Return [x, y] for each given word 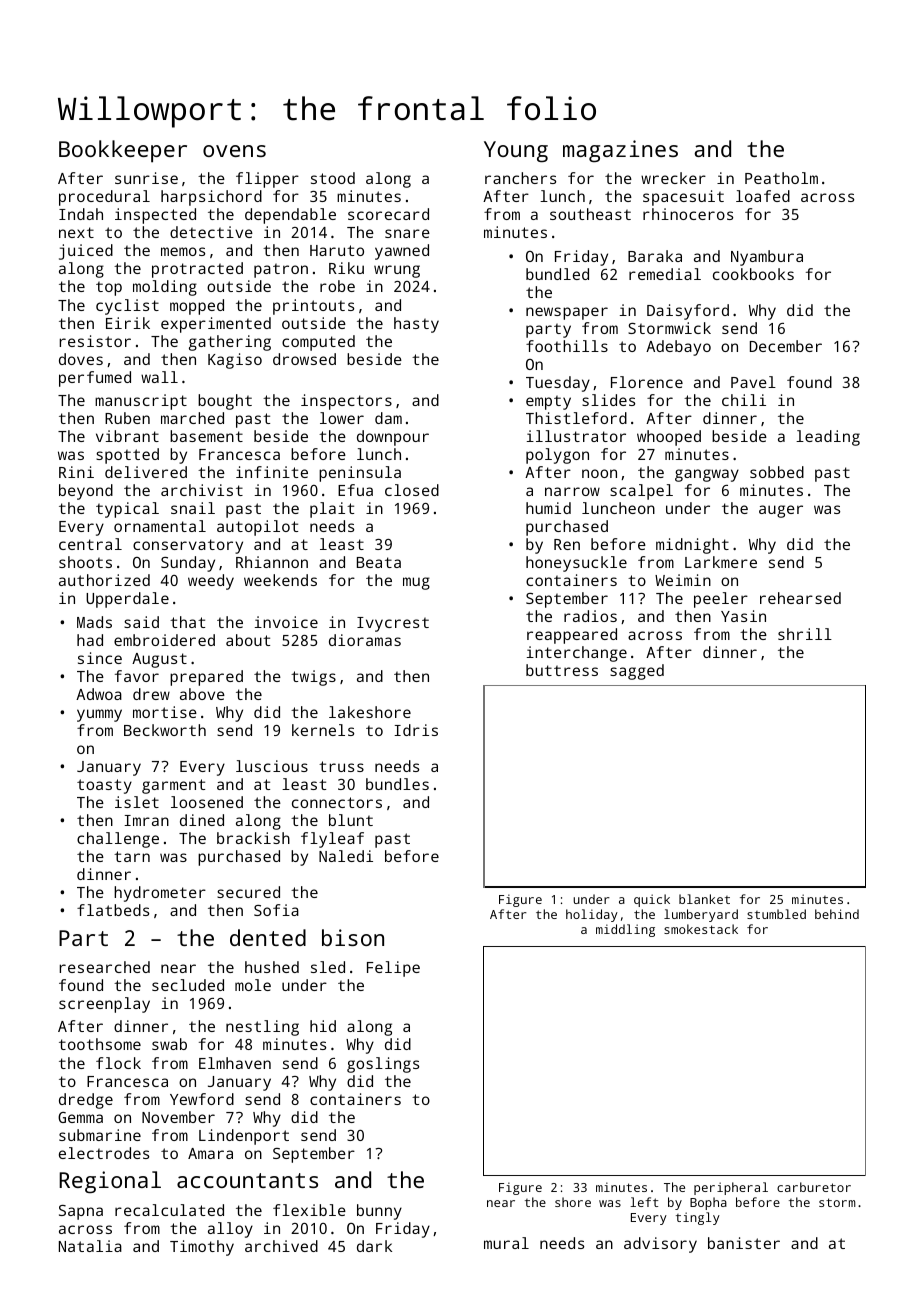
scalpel [641, 492]
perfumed [95, 379]
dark [374, 1246]
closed [412, 490]
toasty [104, 786]
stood [333, 178]
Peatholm [781, 178]
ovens [234, 151]
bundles [397, 784]
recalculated [169, 1210]
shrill [805, 634]
